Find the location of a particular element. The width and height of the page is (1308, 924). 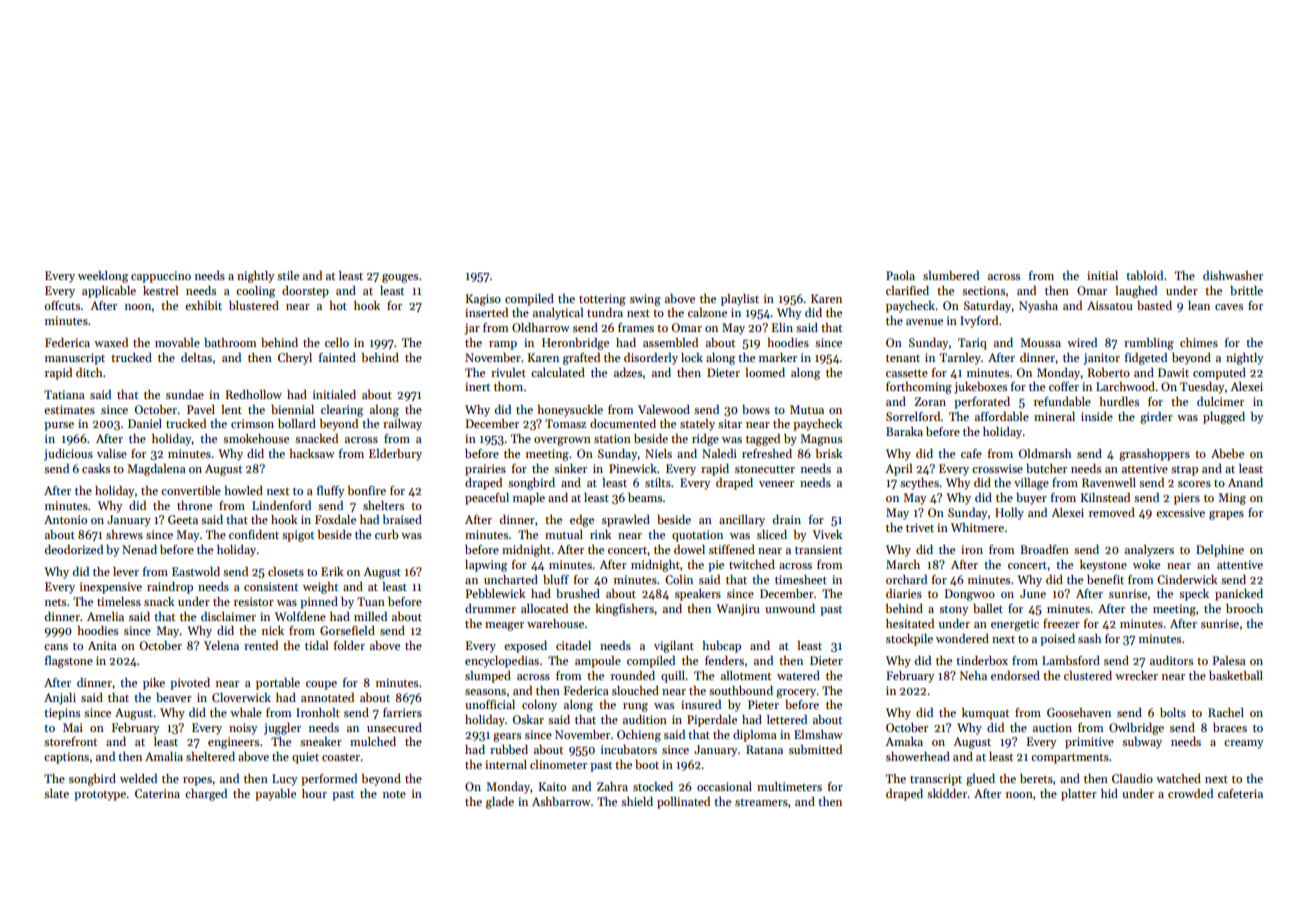

Moussa is located at coordinates (1040, 342).
